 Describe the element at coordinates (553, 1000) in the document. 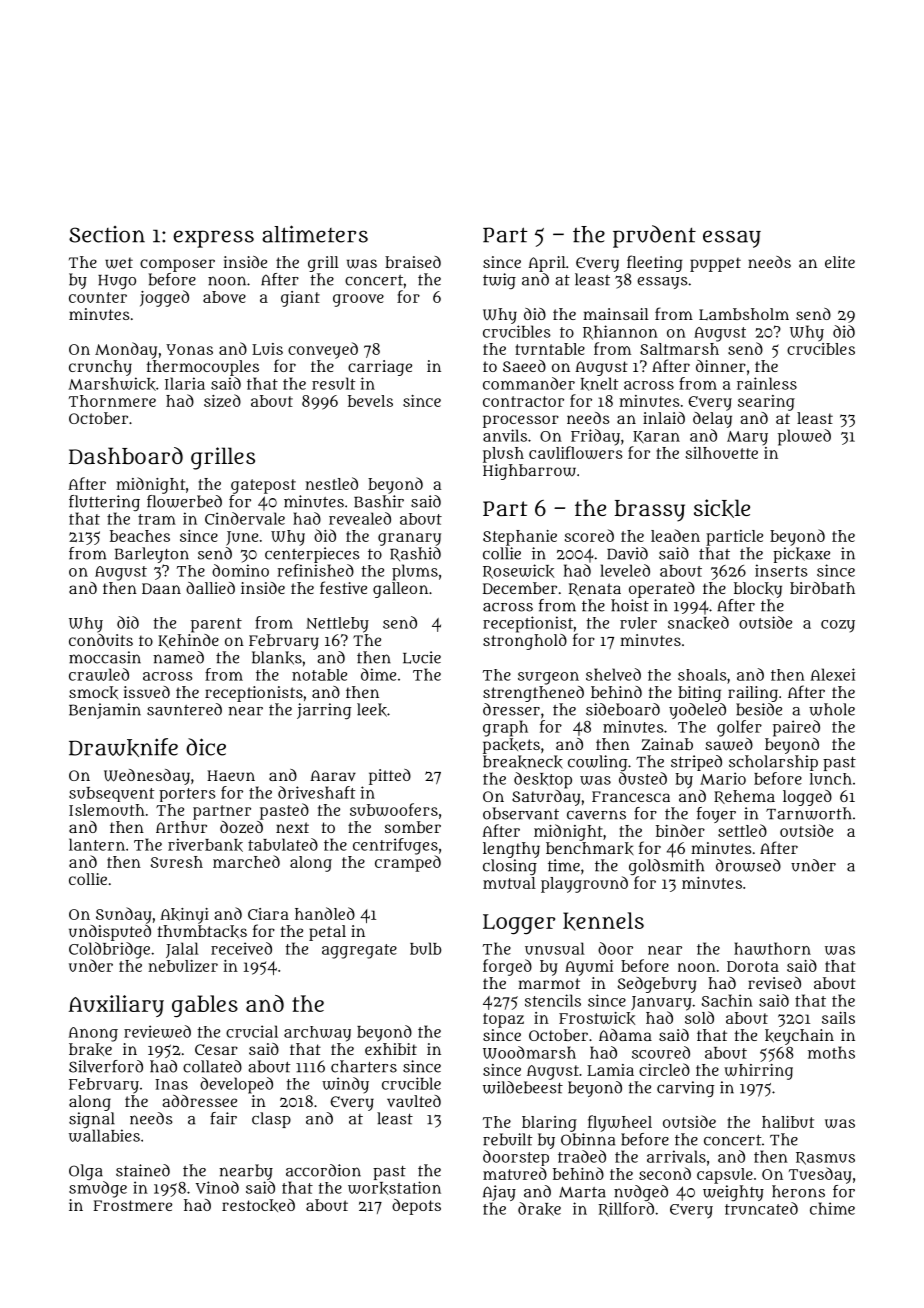

I see `stencils` at that location.
